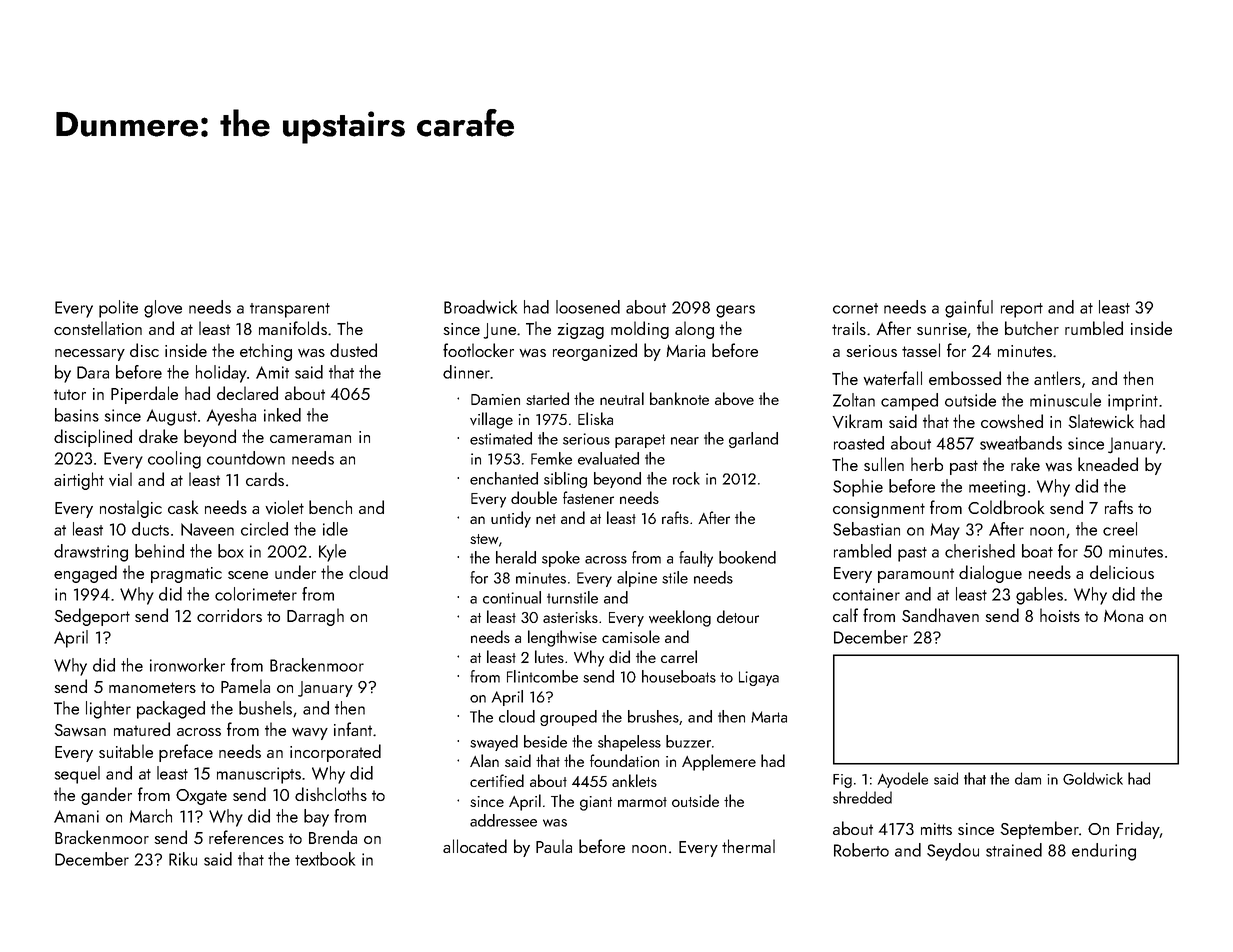 This screenshot has width=1233, height=952. I want to click on consignment, so click(879, 510).
